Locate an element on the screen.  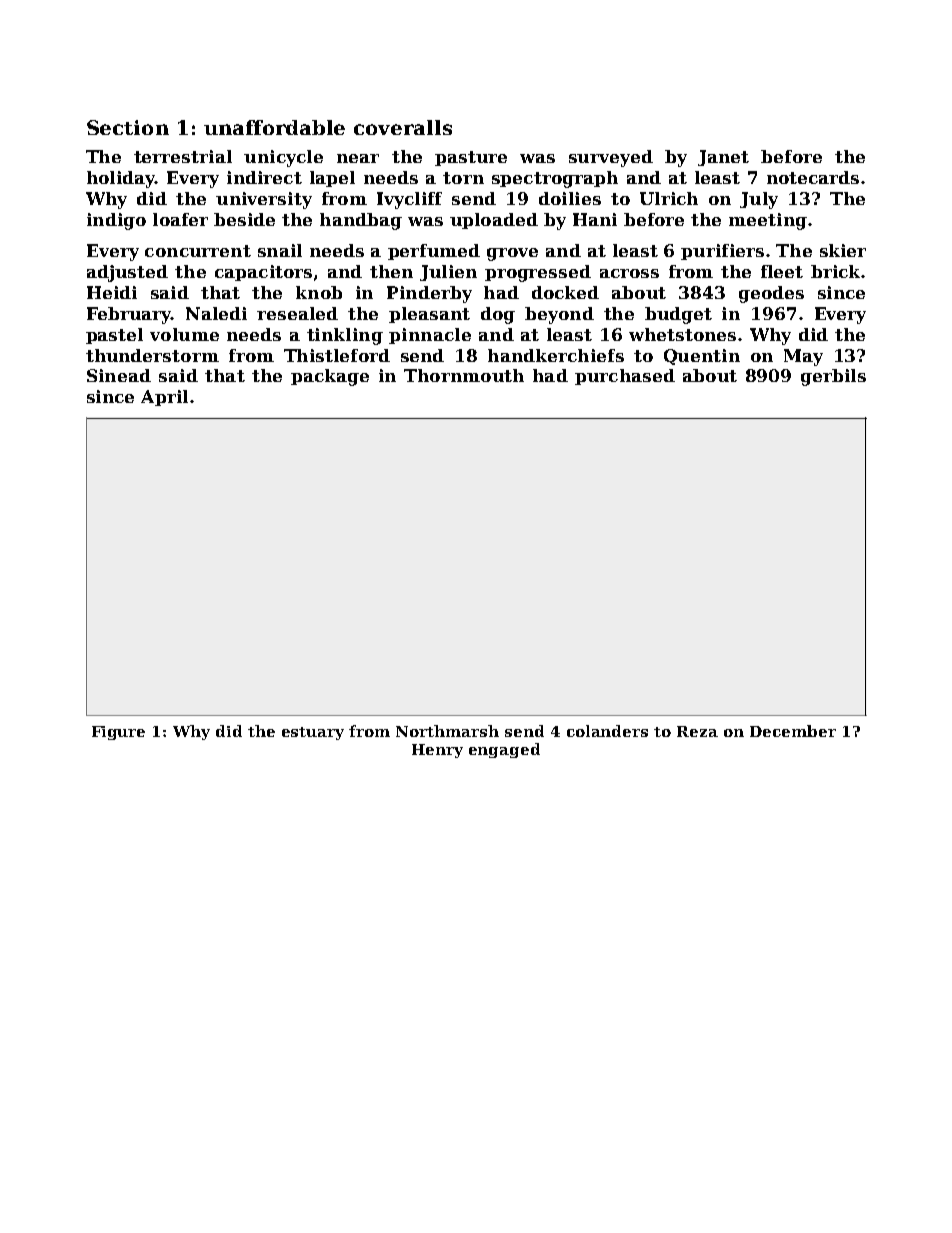
Northmarsh is located at coordinates (447, 731).
